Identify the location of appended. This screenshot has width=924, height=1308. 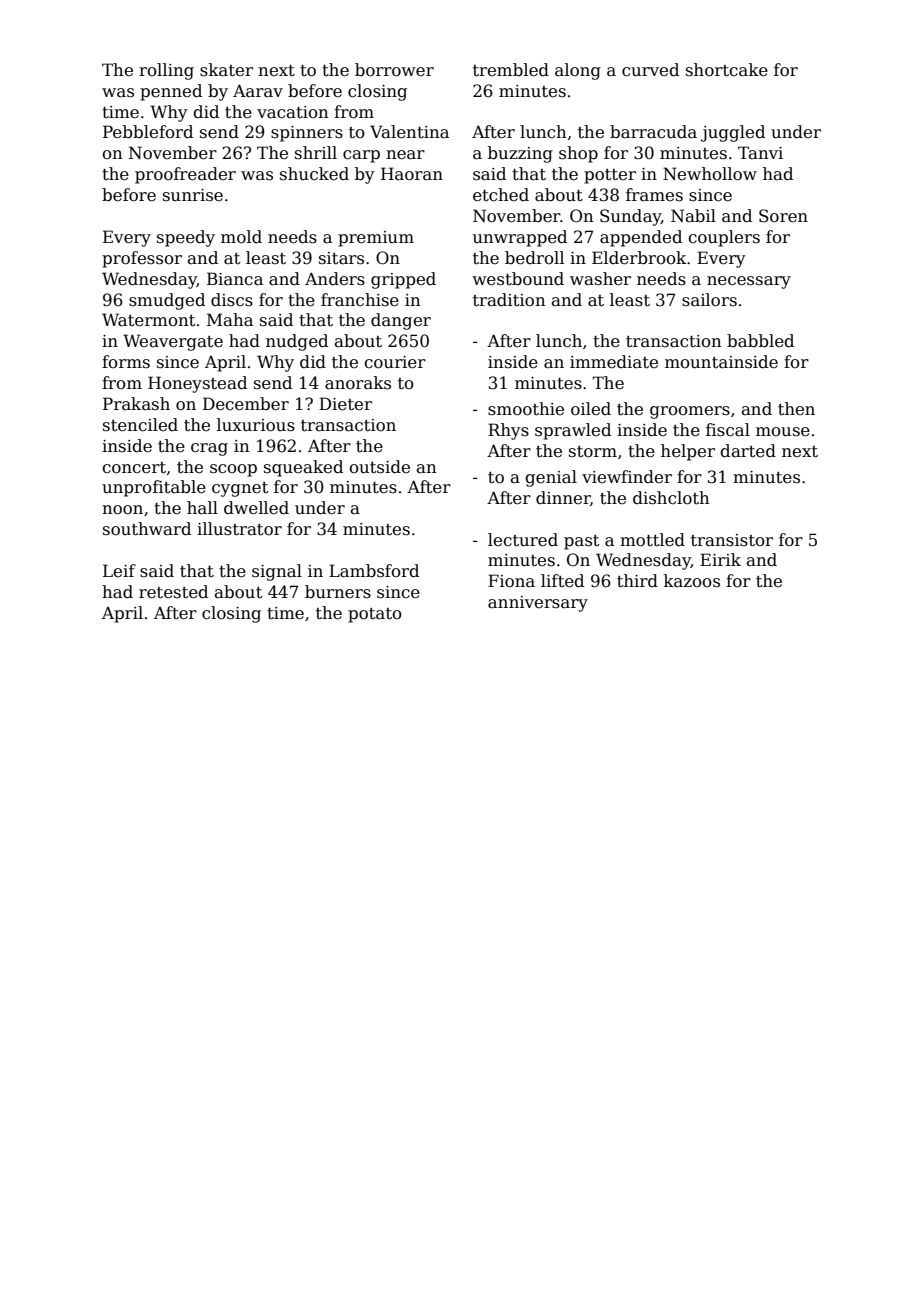
(641, 238).
